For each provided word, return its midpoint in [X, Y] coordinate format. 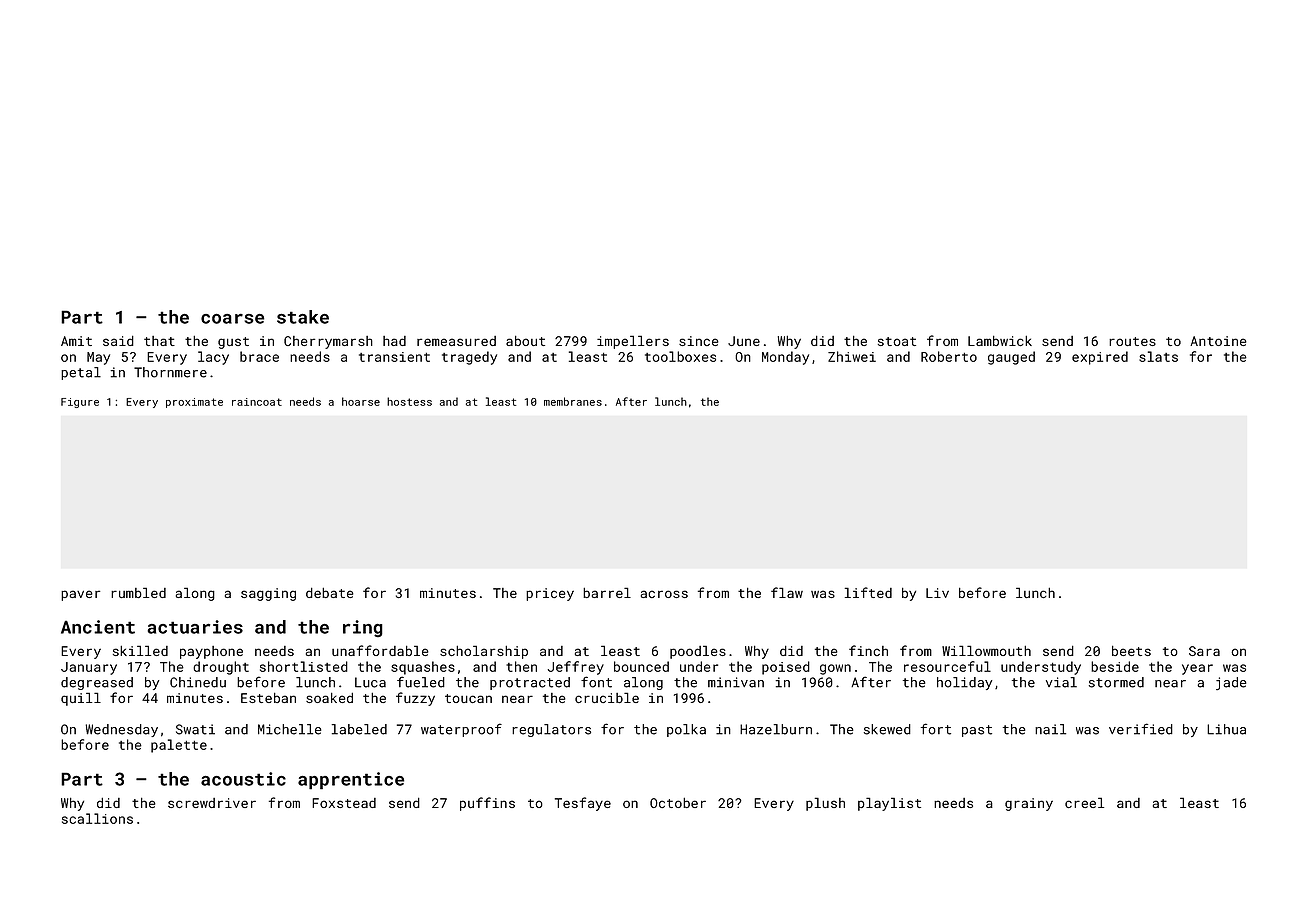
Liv [937, 593]
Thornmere [170, 372]
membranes [573, 401]
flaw [787, 592]
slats [1158, 356]
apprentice [351, 781]
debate [330, 592]
